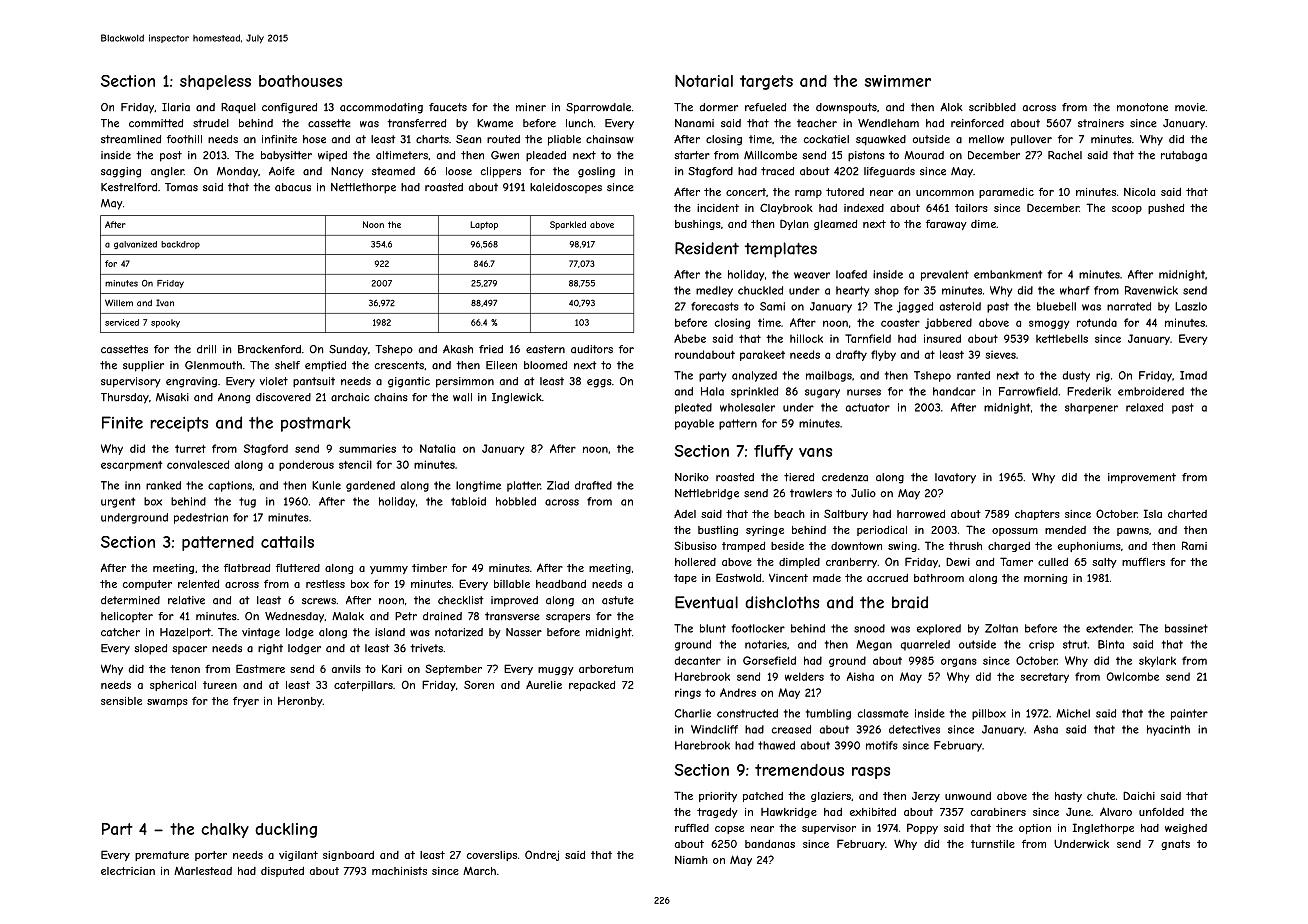 This screenshot has width=1308, height=924. Describe the element at coordinates (898, 81) in the screenshot. I see `swimmer` at that location.
